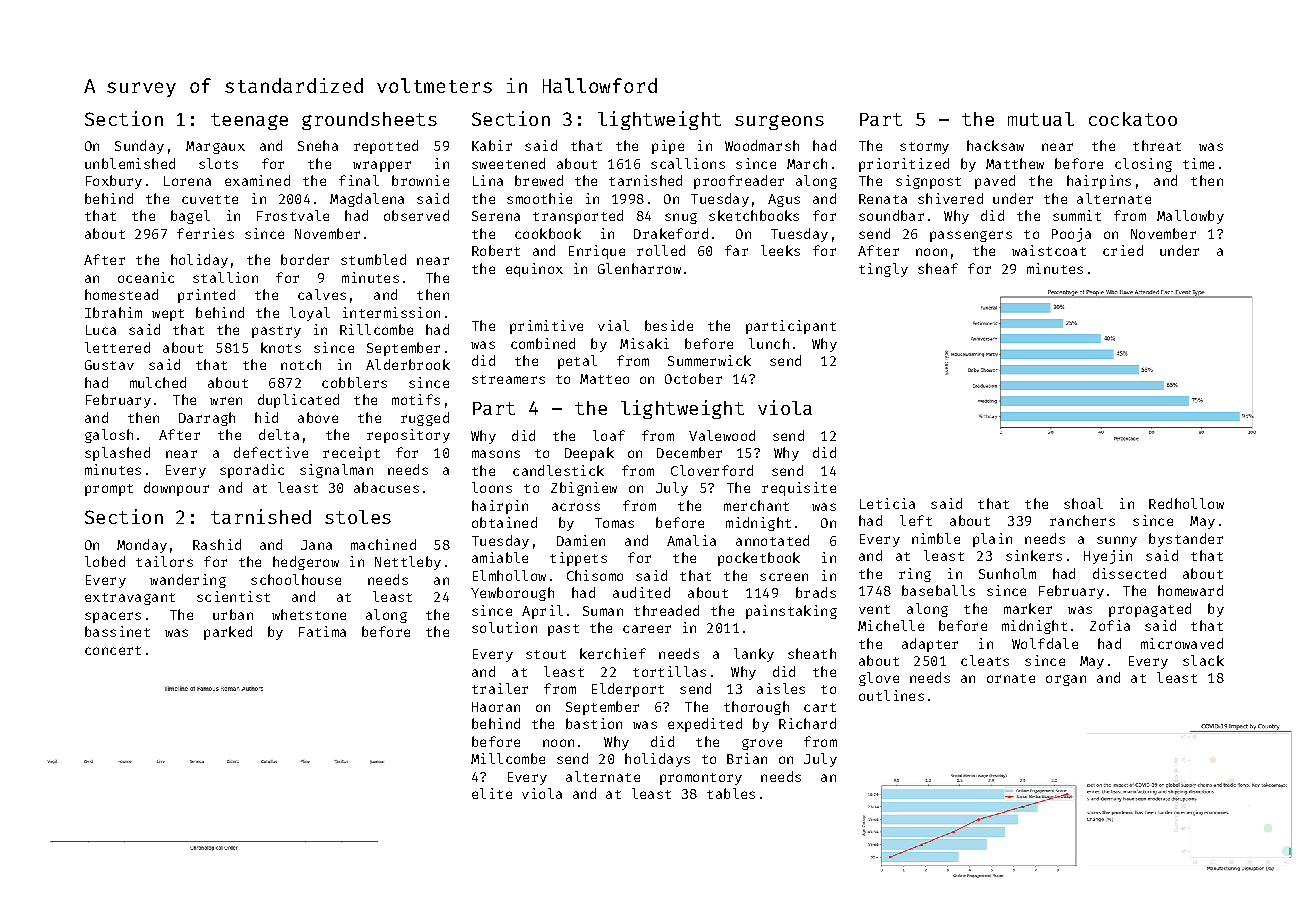  Describe the element at coordinates (705, 725) in the screenshot. I see `expedited` at that location.
